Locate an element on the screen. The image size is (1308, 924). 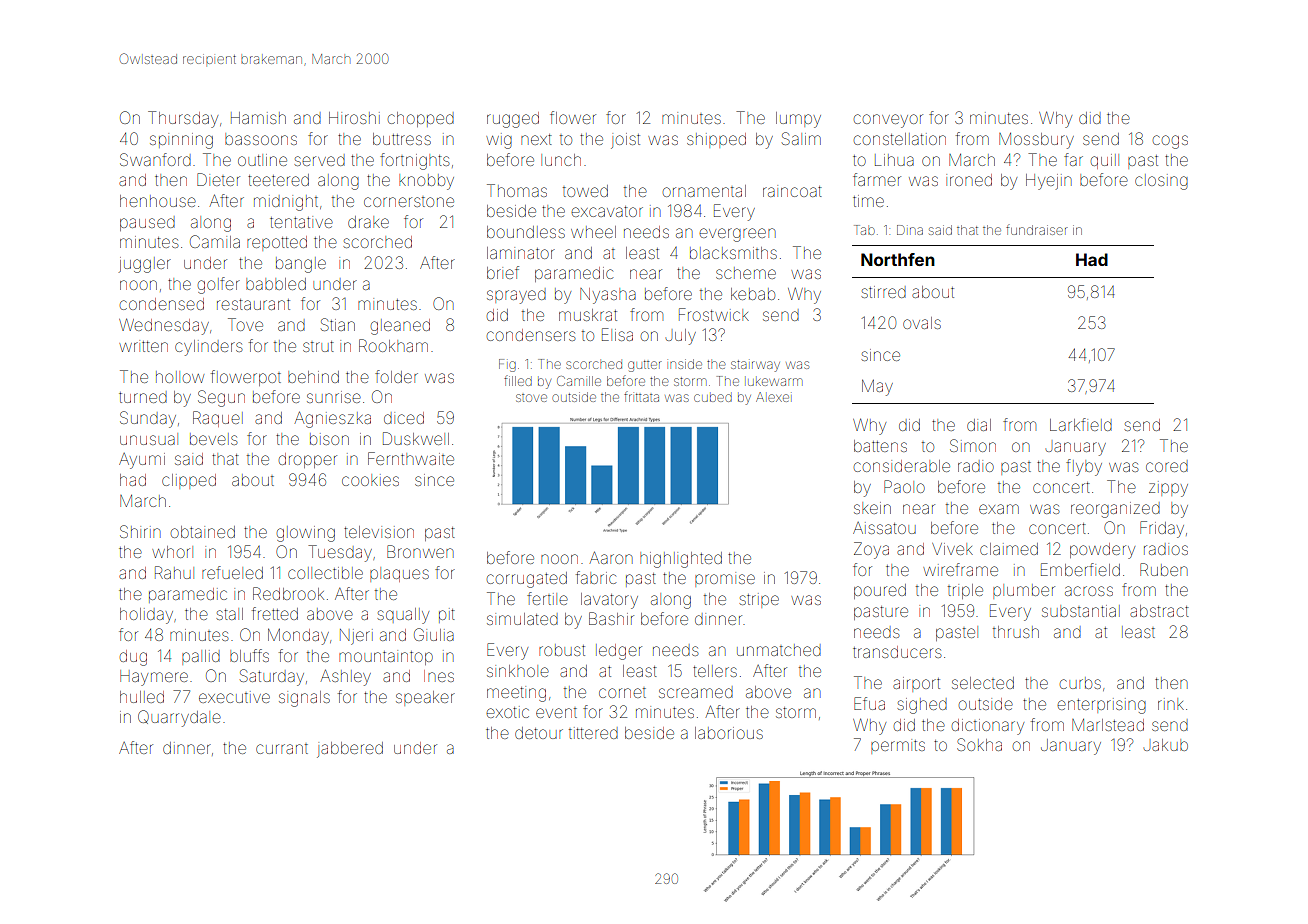
ovals is located at coordinates (922, 323).
